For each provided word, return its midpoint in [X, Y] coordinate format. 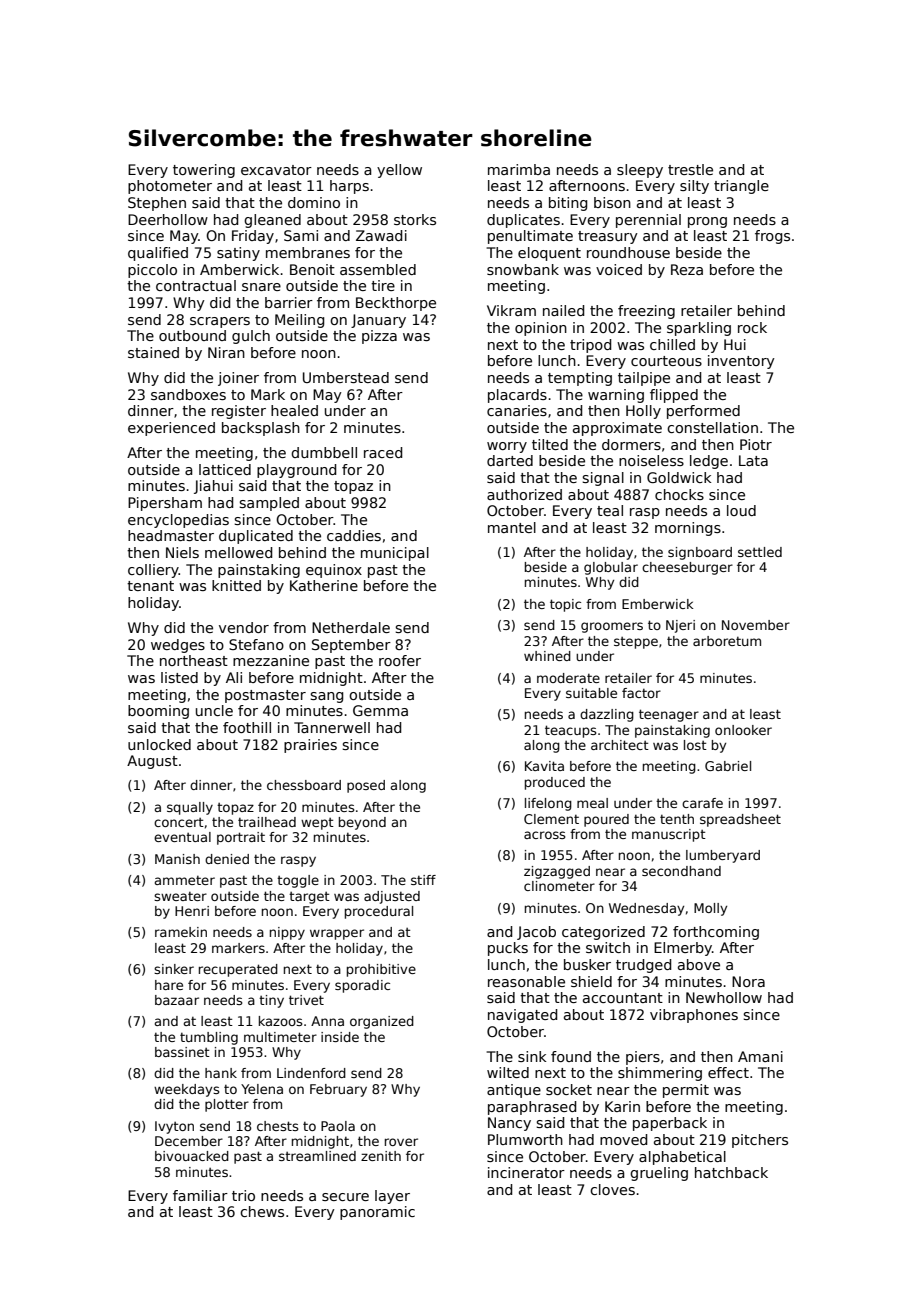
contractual [196, 285]
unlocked [159, 744]
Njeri [680, 626]
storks [415, 219]
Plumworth [525, 1139]
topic [565, 605]
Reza [687, 269]
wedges [178, 646]
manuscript [669, 835]
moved [623, 1139]
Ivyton [174, 1127]
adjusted [392, 897]
